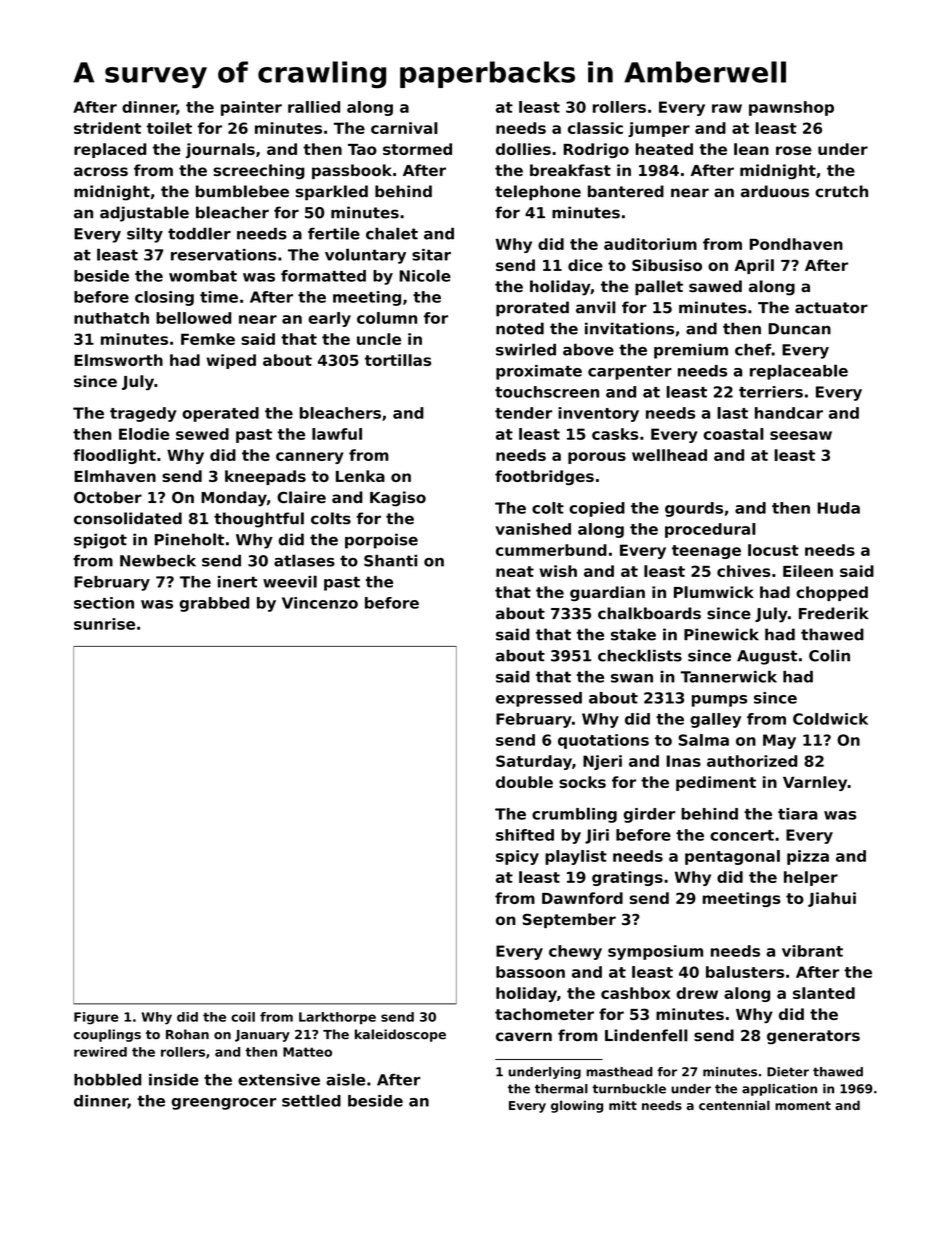  What do you see at coordinates (733, 434) in the screenshot?
I see `coastal` at bounding box center [733, 434].
